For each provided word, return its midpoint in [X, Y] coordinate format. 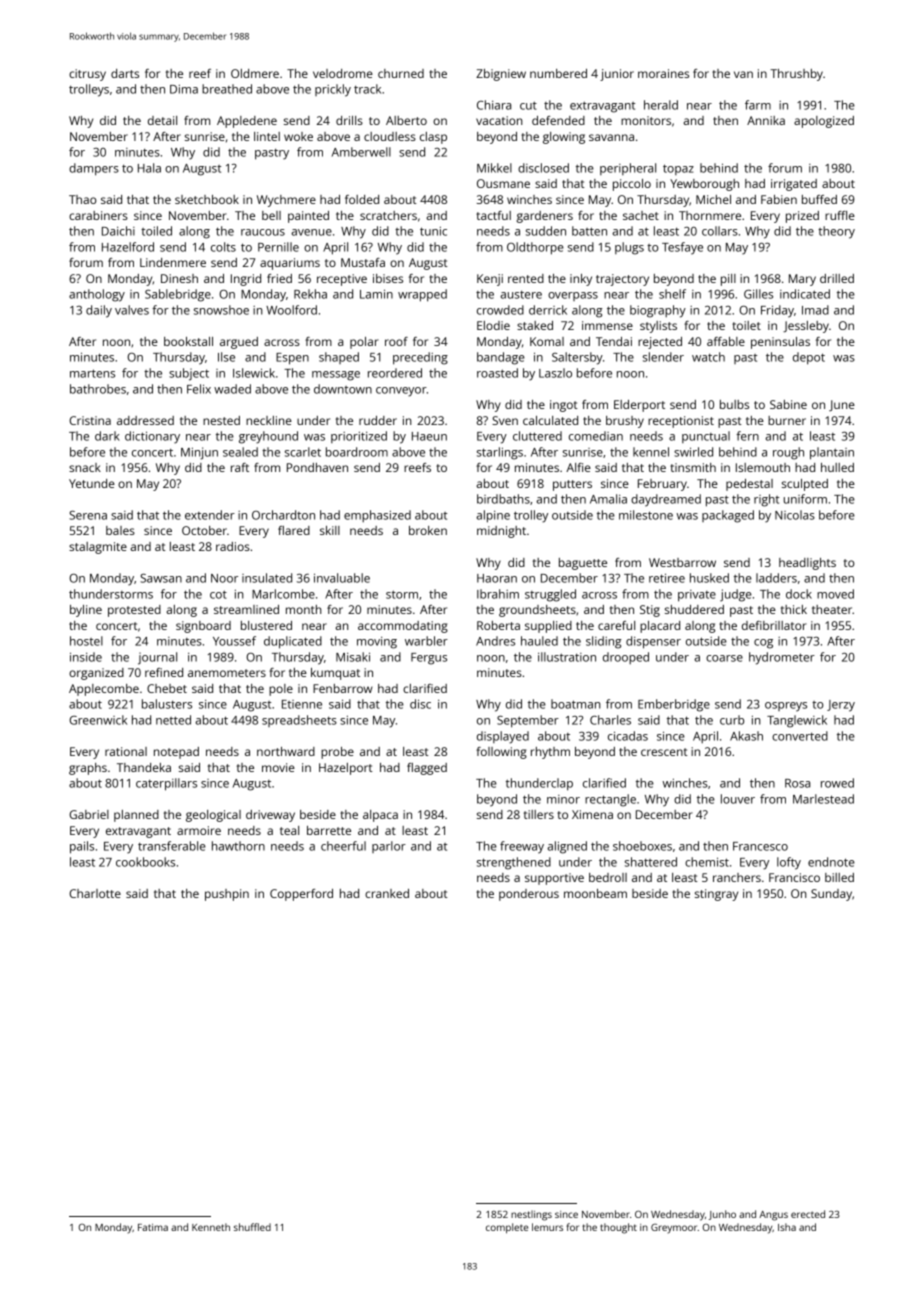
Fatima [153, 1227]
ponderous [529, 895]
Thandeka [144, 767]
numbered [558, 73]
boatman [575, 704]
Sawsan [161, 578]
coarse [724, 658]
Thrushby [796, 75]
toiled [156, 231]
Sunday [831, 895]
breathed [227, 89]
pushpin [227, 895]
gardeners [545, 217]
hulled [837, 467]
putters [572, 485]
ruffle [840, 215]
